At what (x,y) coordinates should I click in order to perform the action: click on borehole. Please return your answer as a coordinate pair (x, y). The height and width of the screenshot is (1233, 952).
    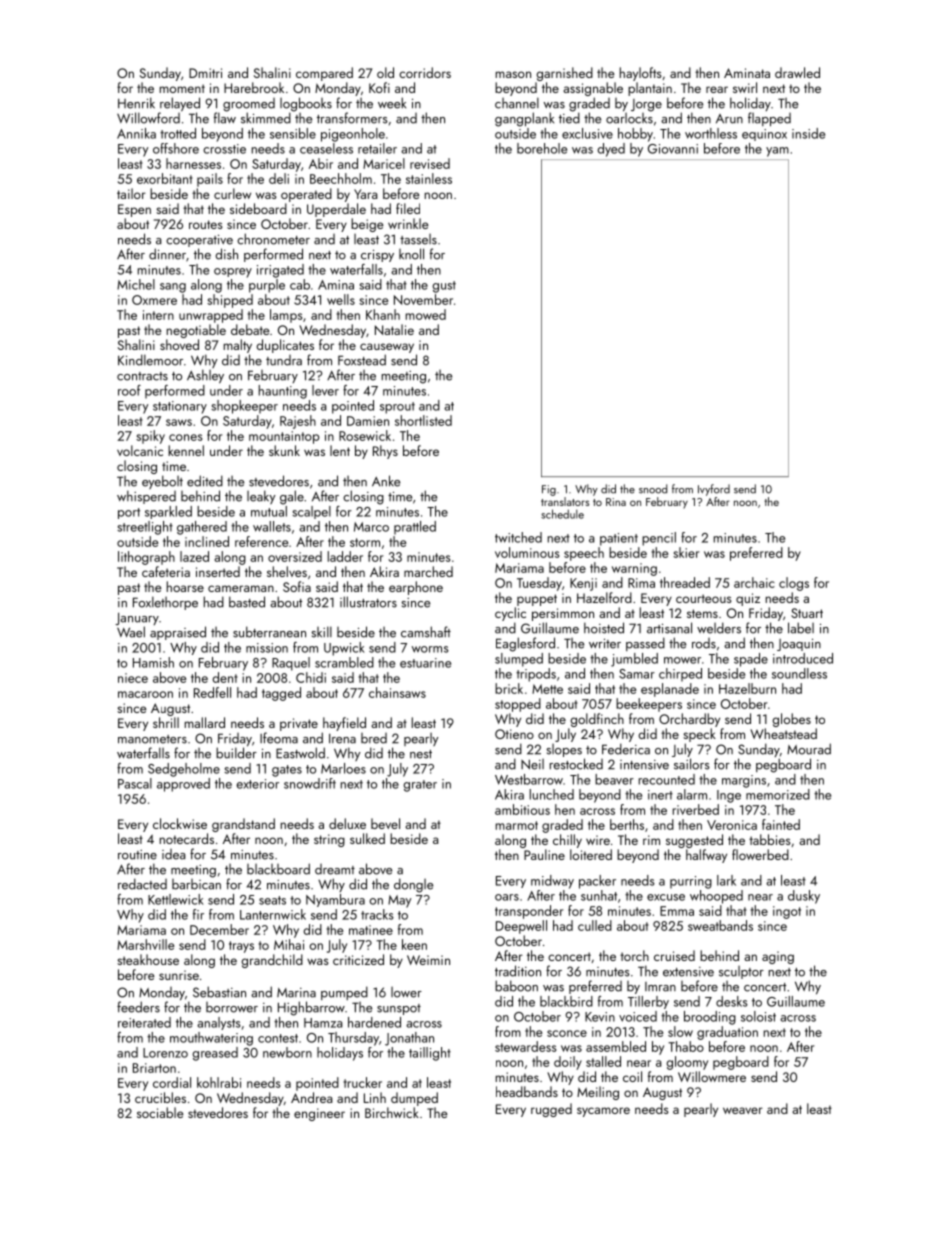
    Looking at the image, I should click on (542, 148).
